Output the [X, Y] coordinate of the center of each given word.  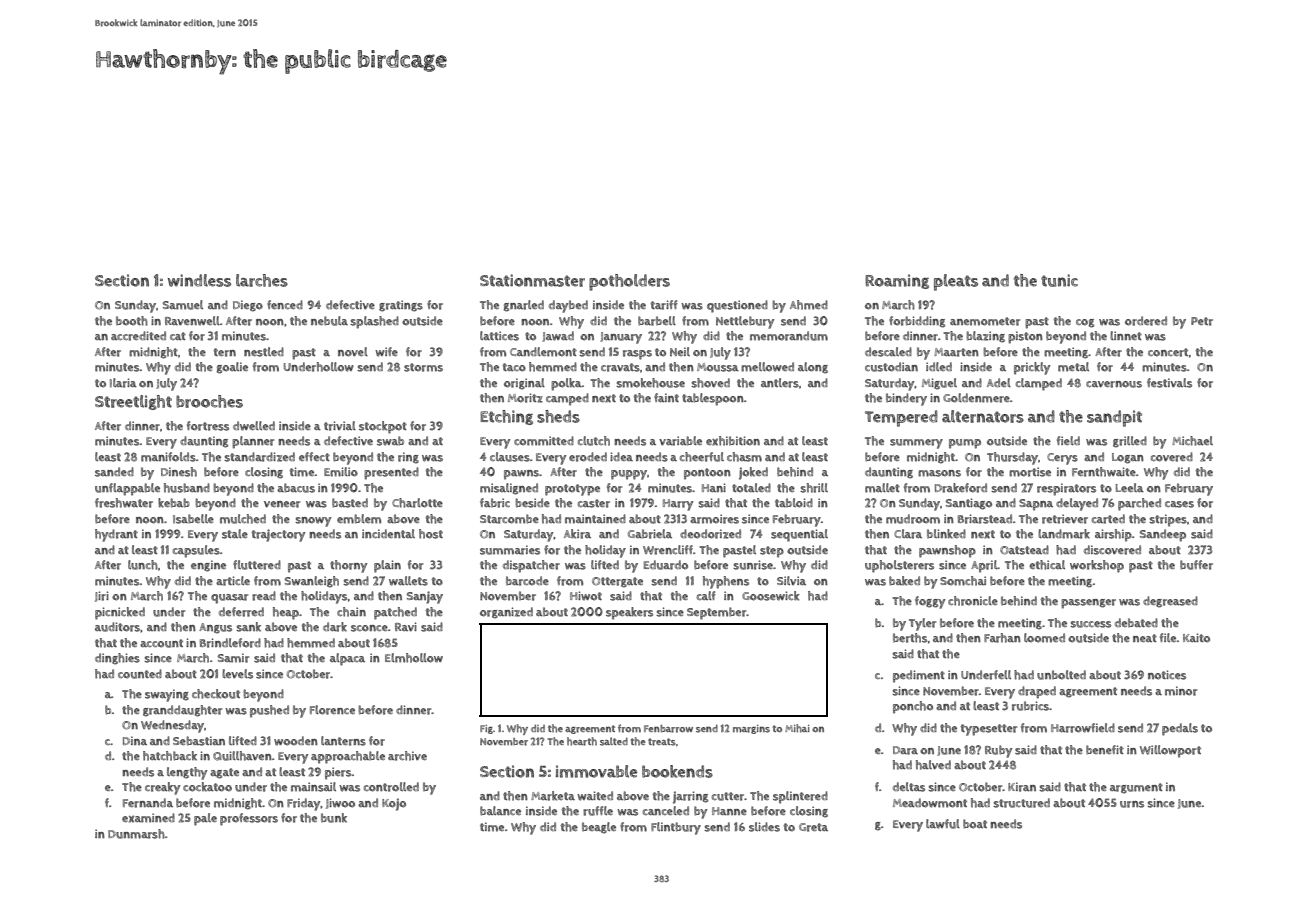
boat [975, 824]
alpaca [347, 659]
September [717, 613]
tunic [1059, 280]
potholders [629, 282]
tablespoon [713, 399]
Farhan [1002, 638]
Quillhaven [242, 756]
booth [132, 321]
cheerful [702, 457]
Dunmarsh [136, 834]
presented [391, 473]
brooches [209, 401]
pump [965, 444]
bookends [677, 771]
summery [916, 444]
